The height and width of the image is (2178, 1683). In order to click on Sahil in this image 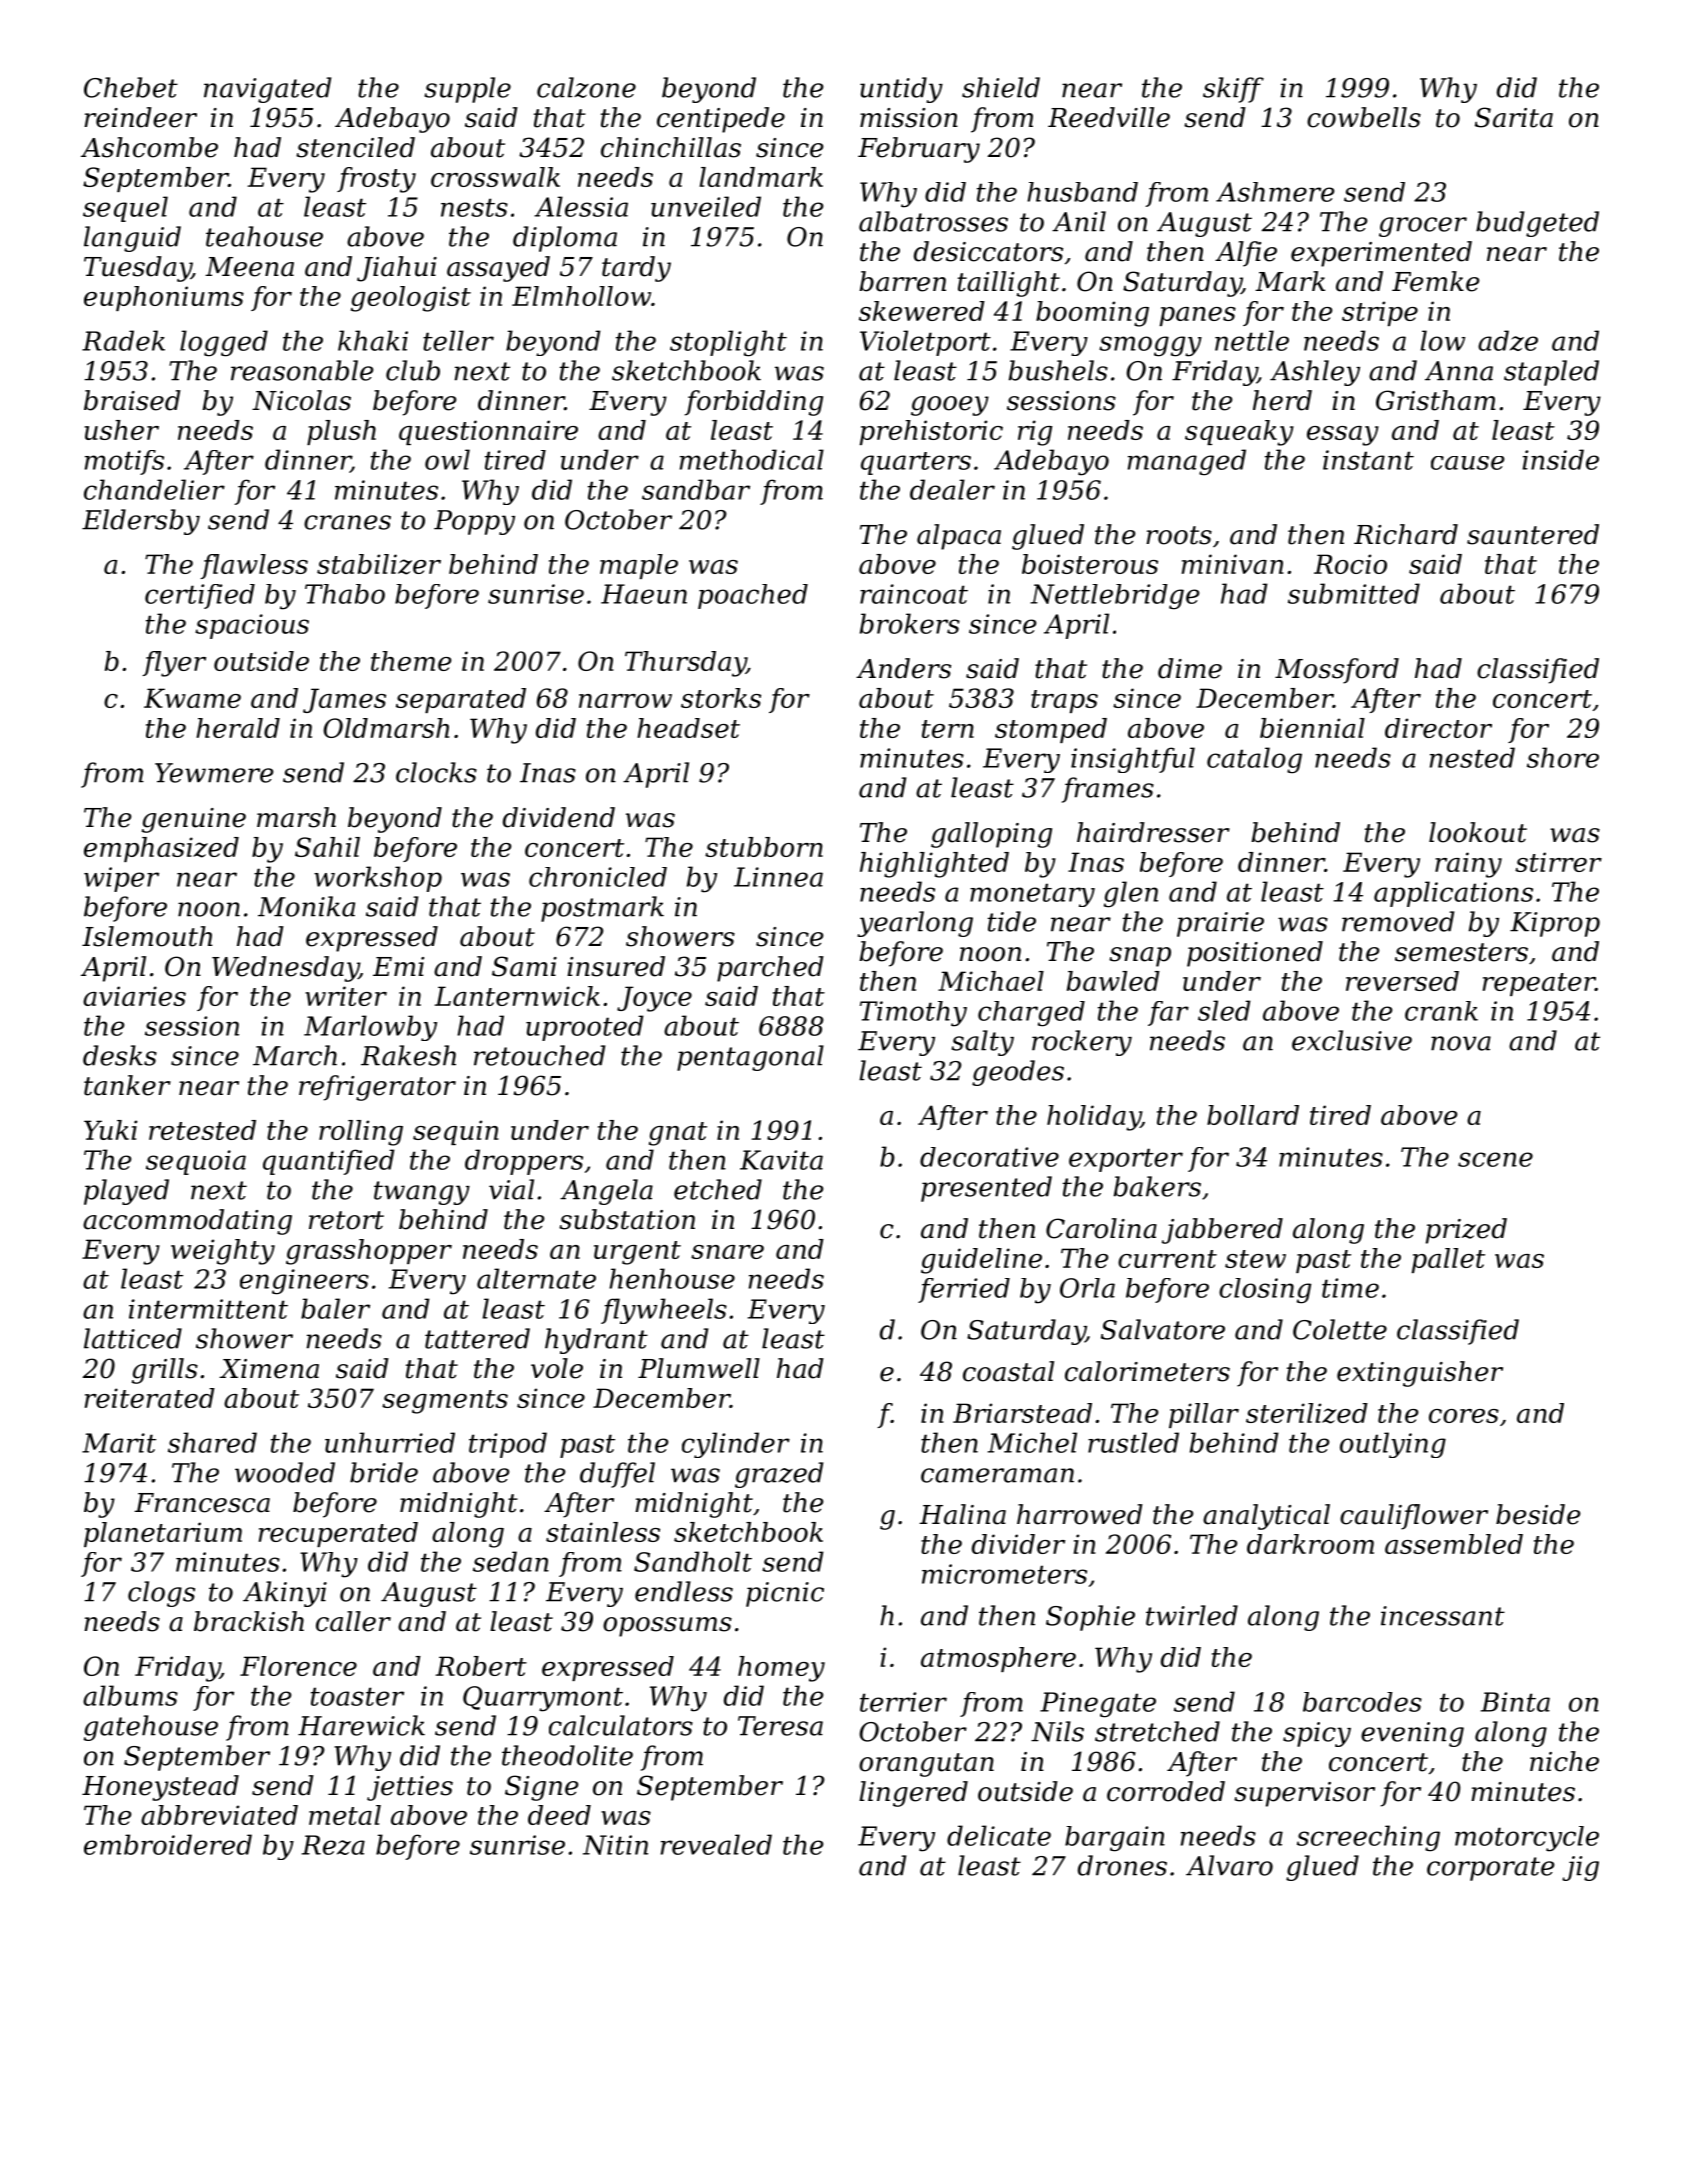, I will do `click(327, 847)`.
